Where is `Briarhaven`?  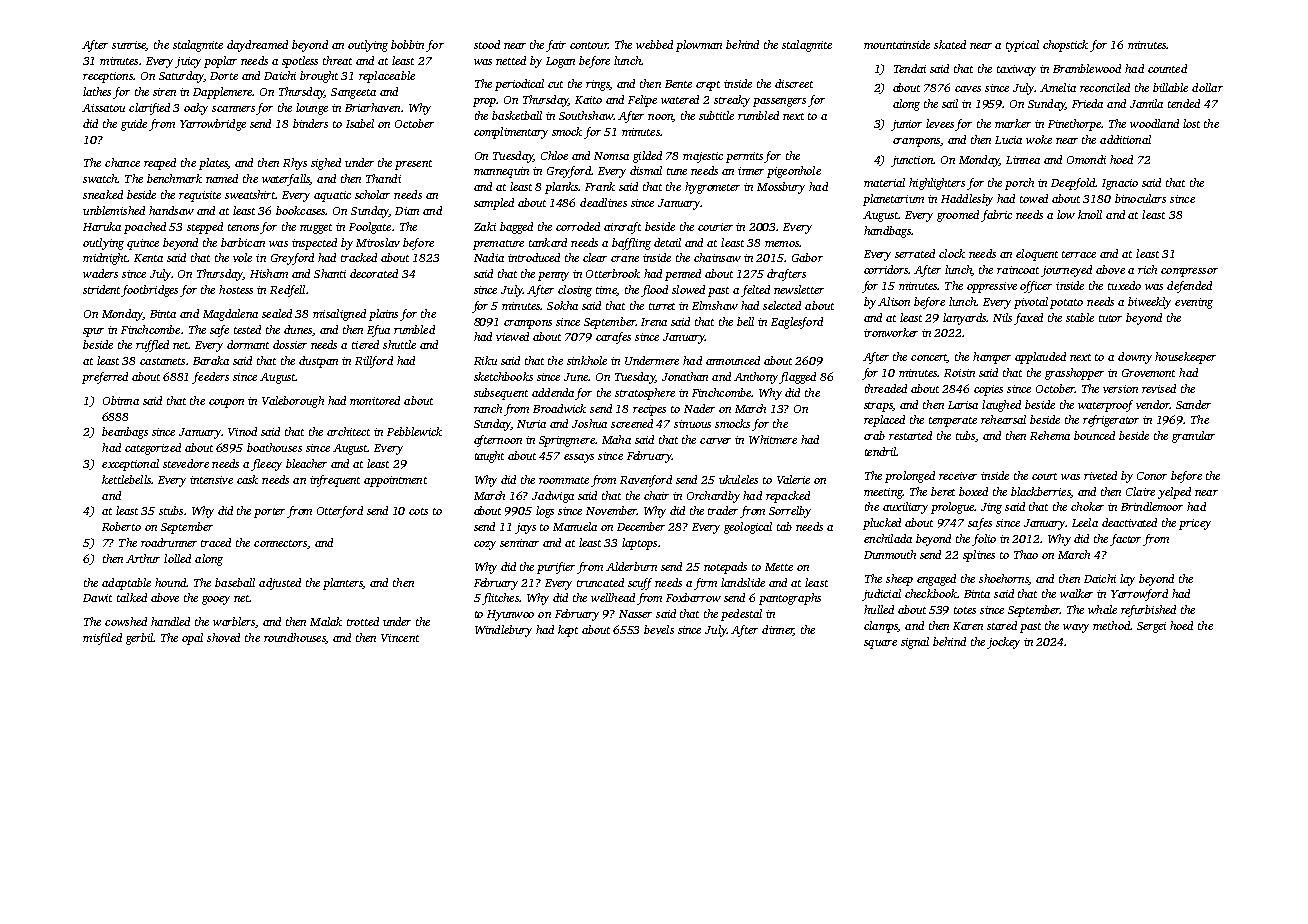 Briarhaven is located at coordinates (372, 107).
